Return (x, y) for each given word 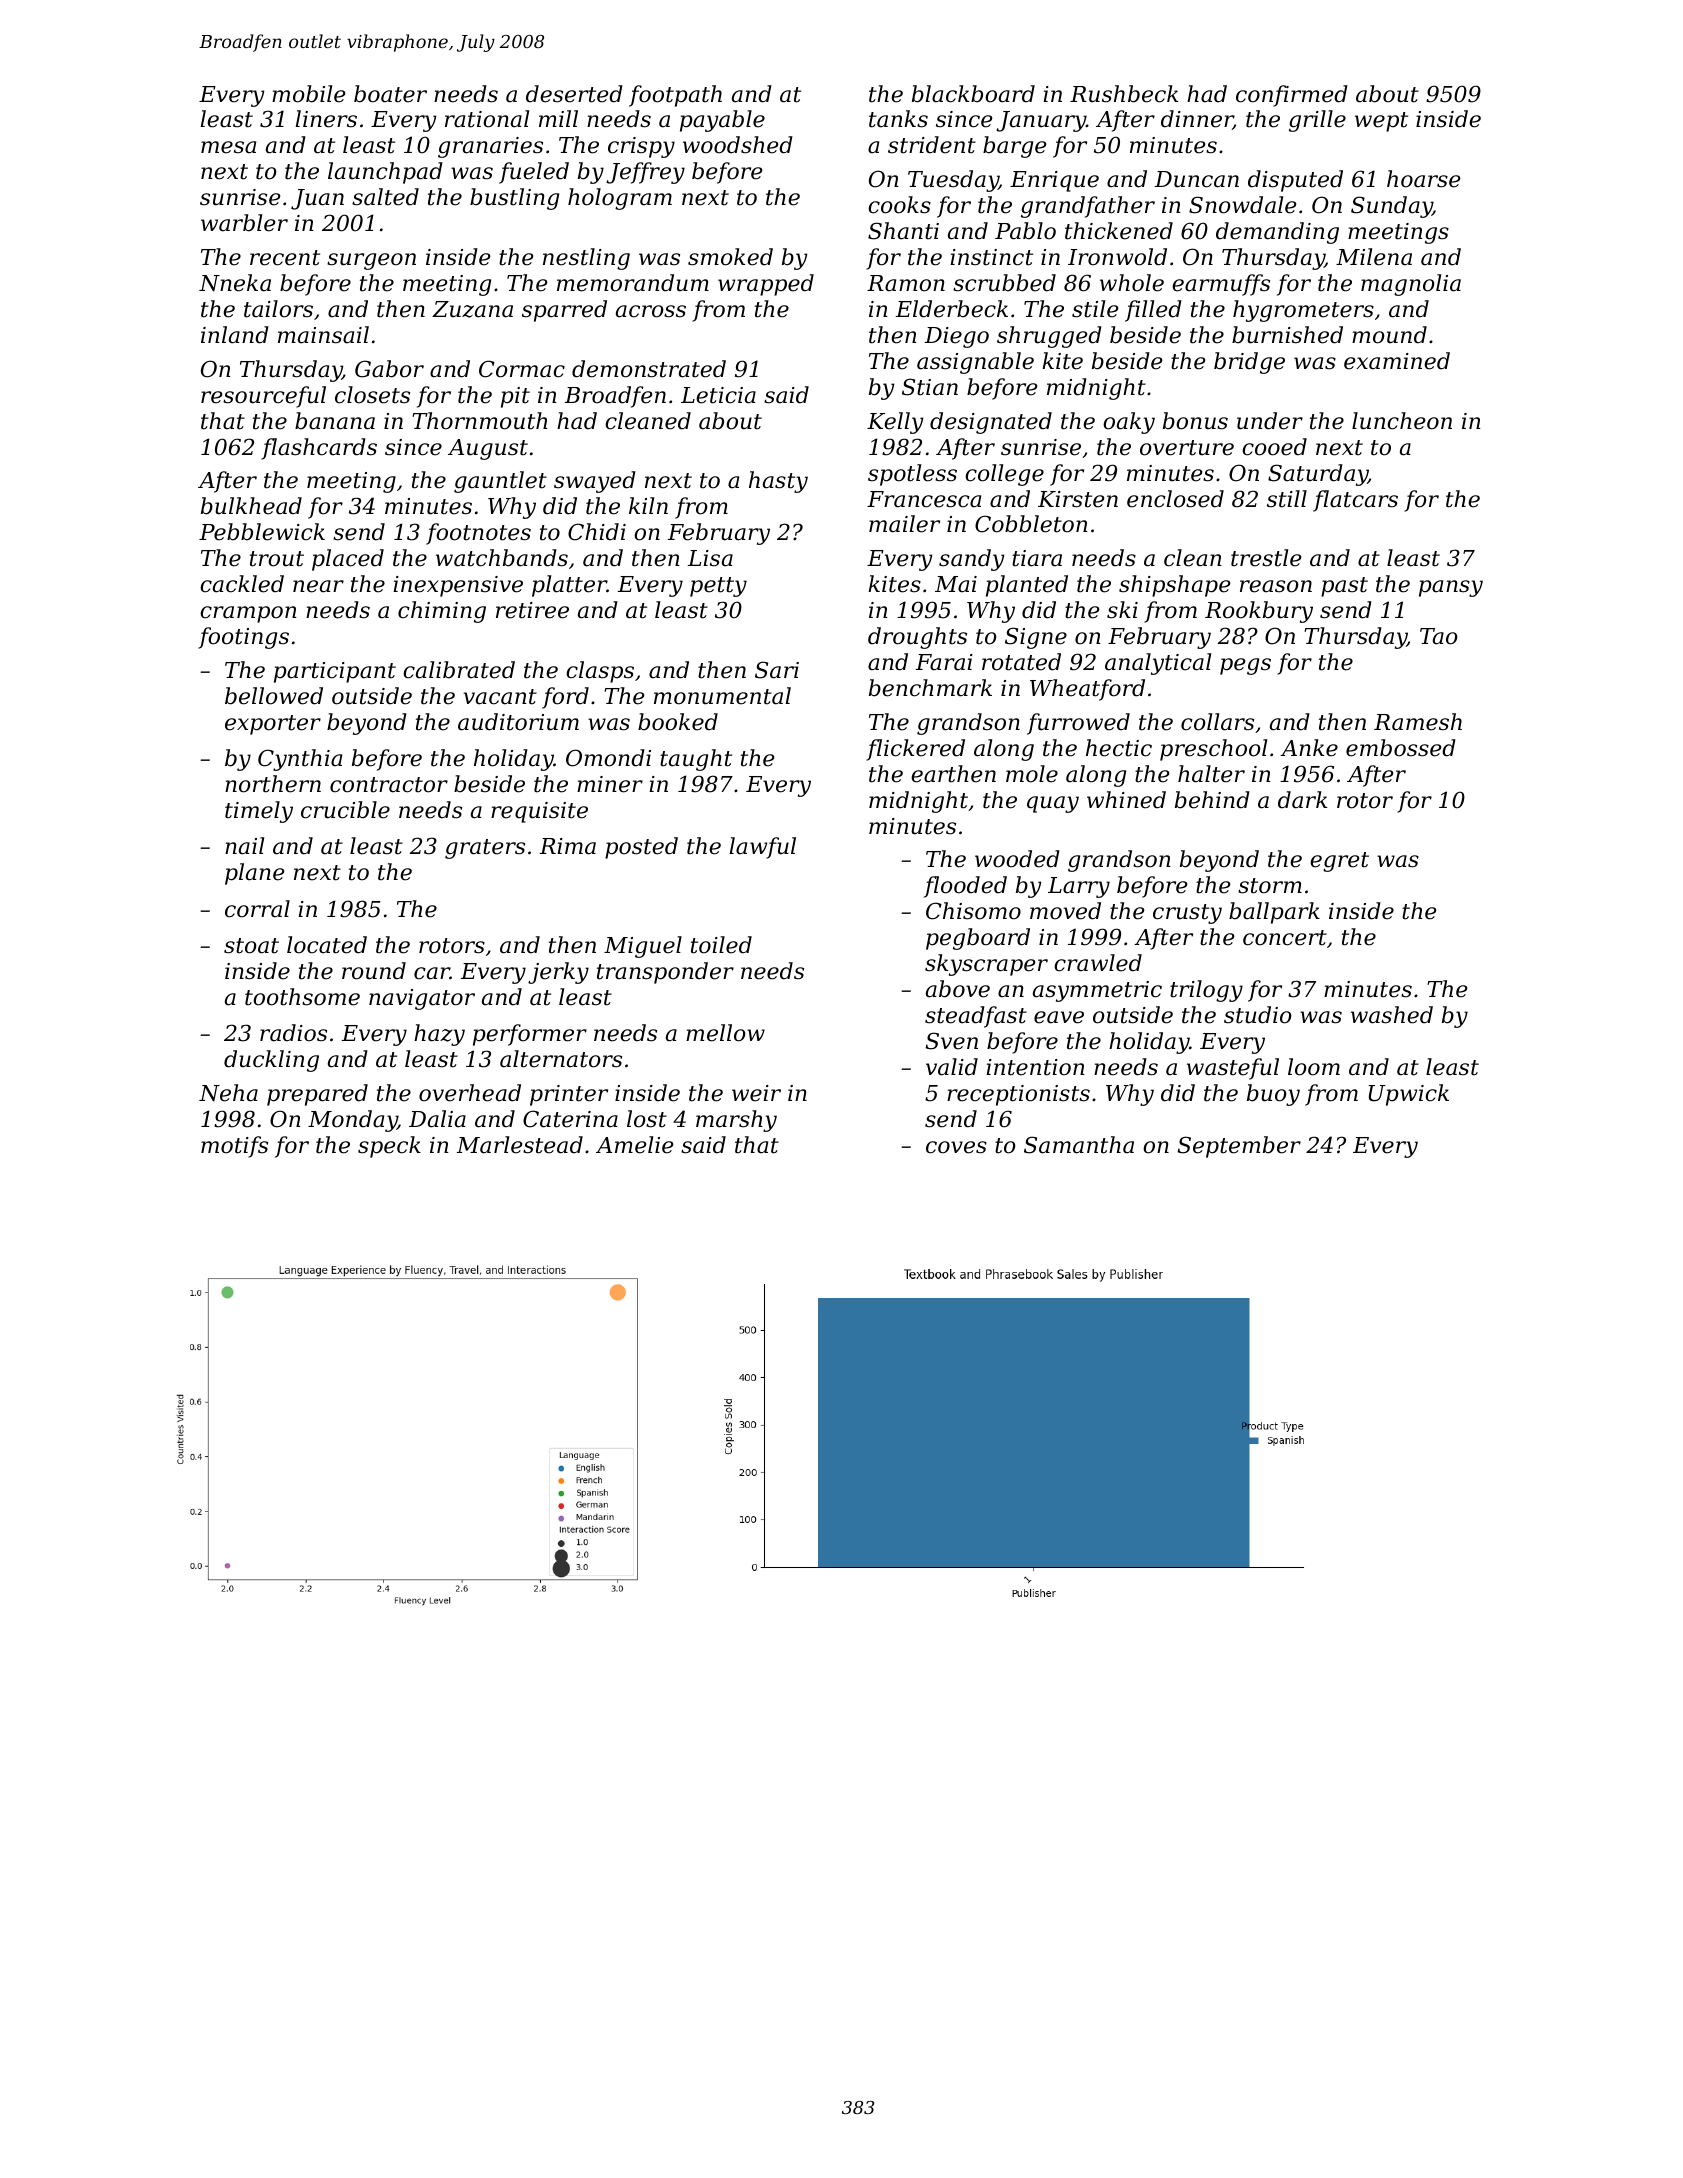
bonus (1195, 421)
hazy (439, 1035)
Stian (930, 387)
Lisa (710, 558)
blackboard (973, 94)
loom (1314, 1067)
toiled (721, 945)
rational (487, 119)
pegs (1245, 666)
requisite (539, 812)
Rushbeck (1124, 94)
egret (1339, 862)
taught (696, 760)
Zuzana (472, 309)
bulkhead (251, 506)
